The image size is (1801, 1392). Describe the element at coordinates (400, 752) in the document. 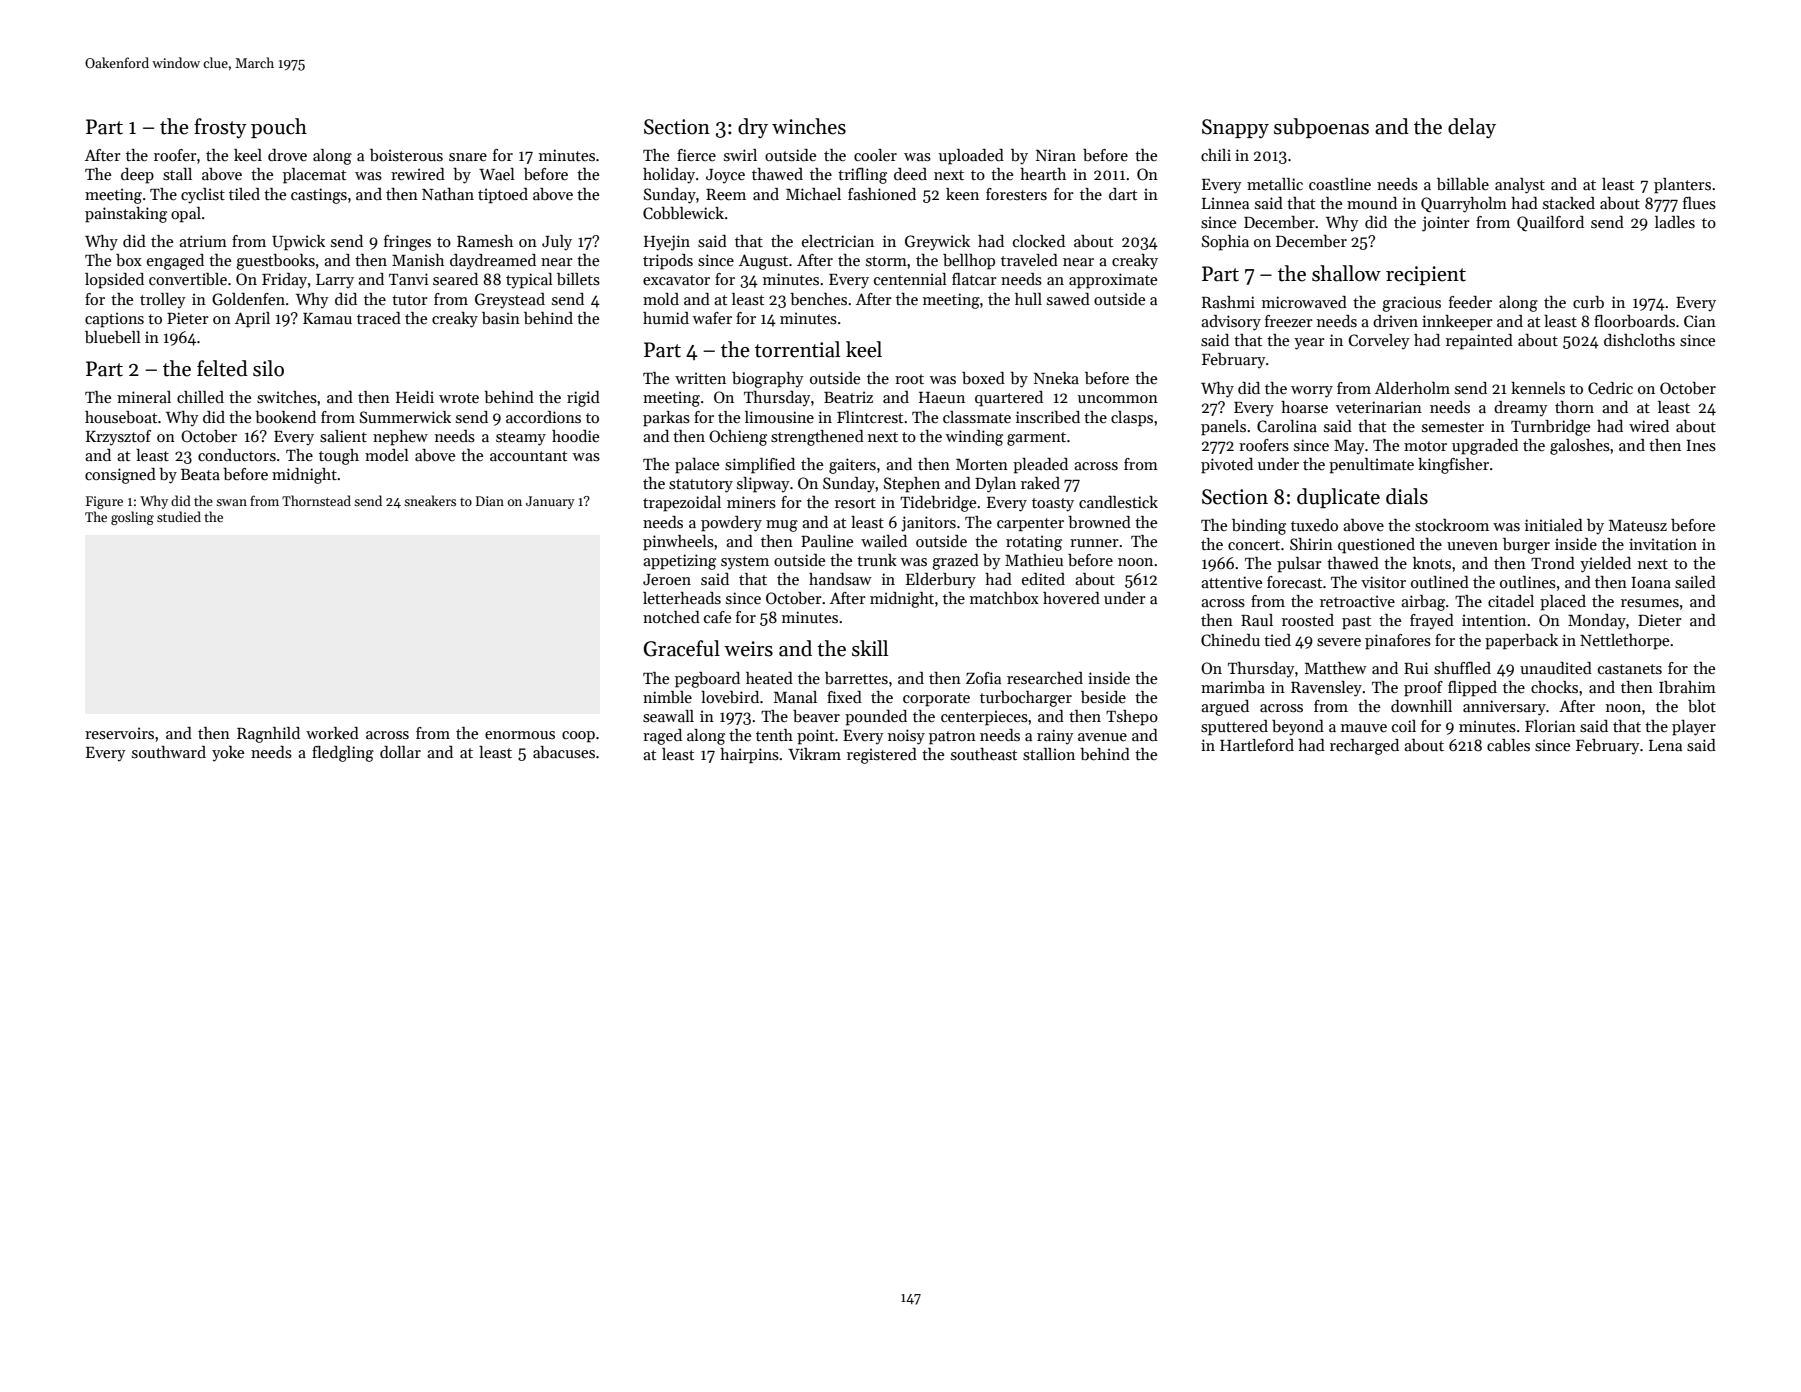

I see `dollar` at that location.
